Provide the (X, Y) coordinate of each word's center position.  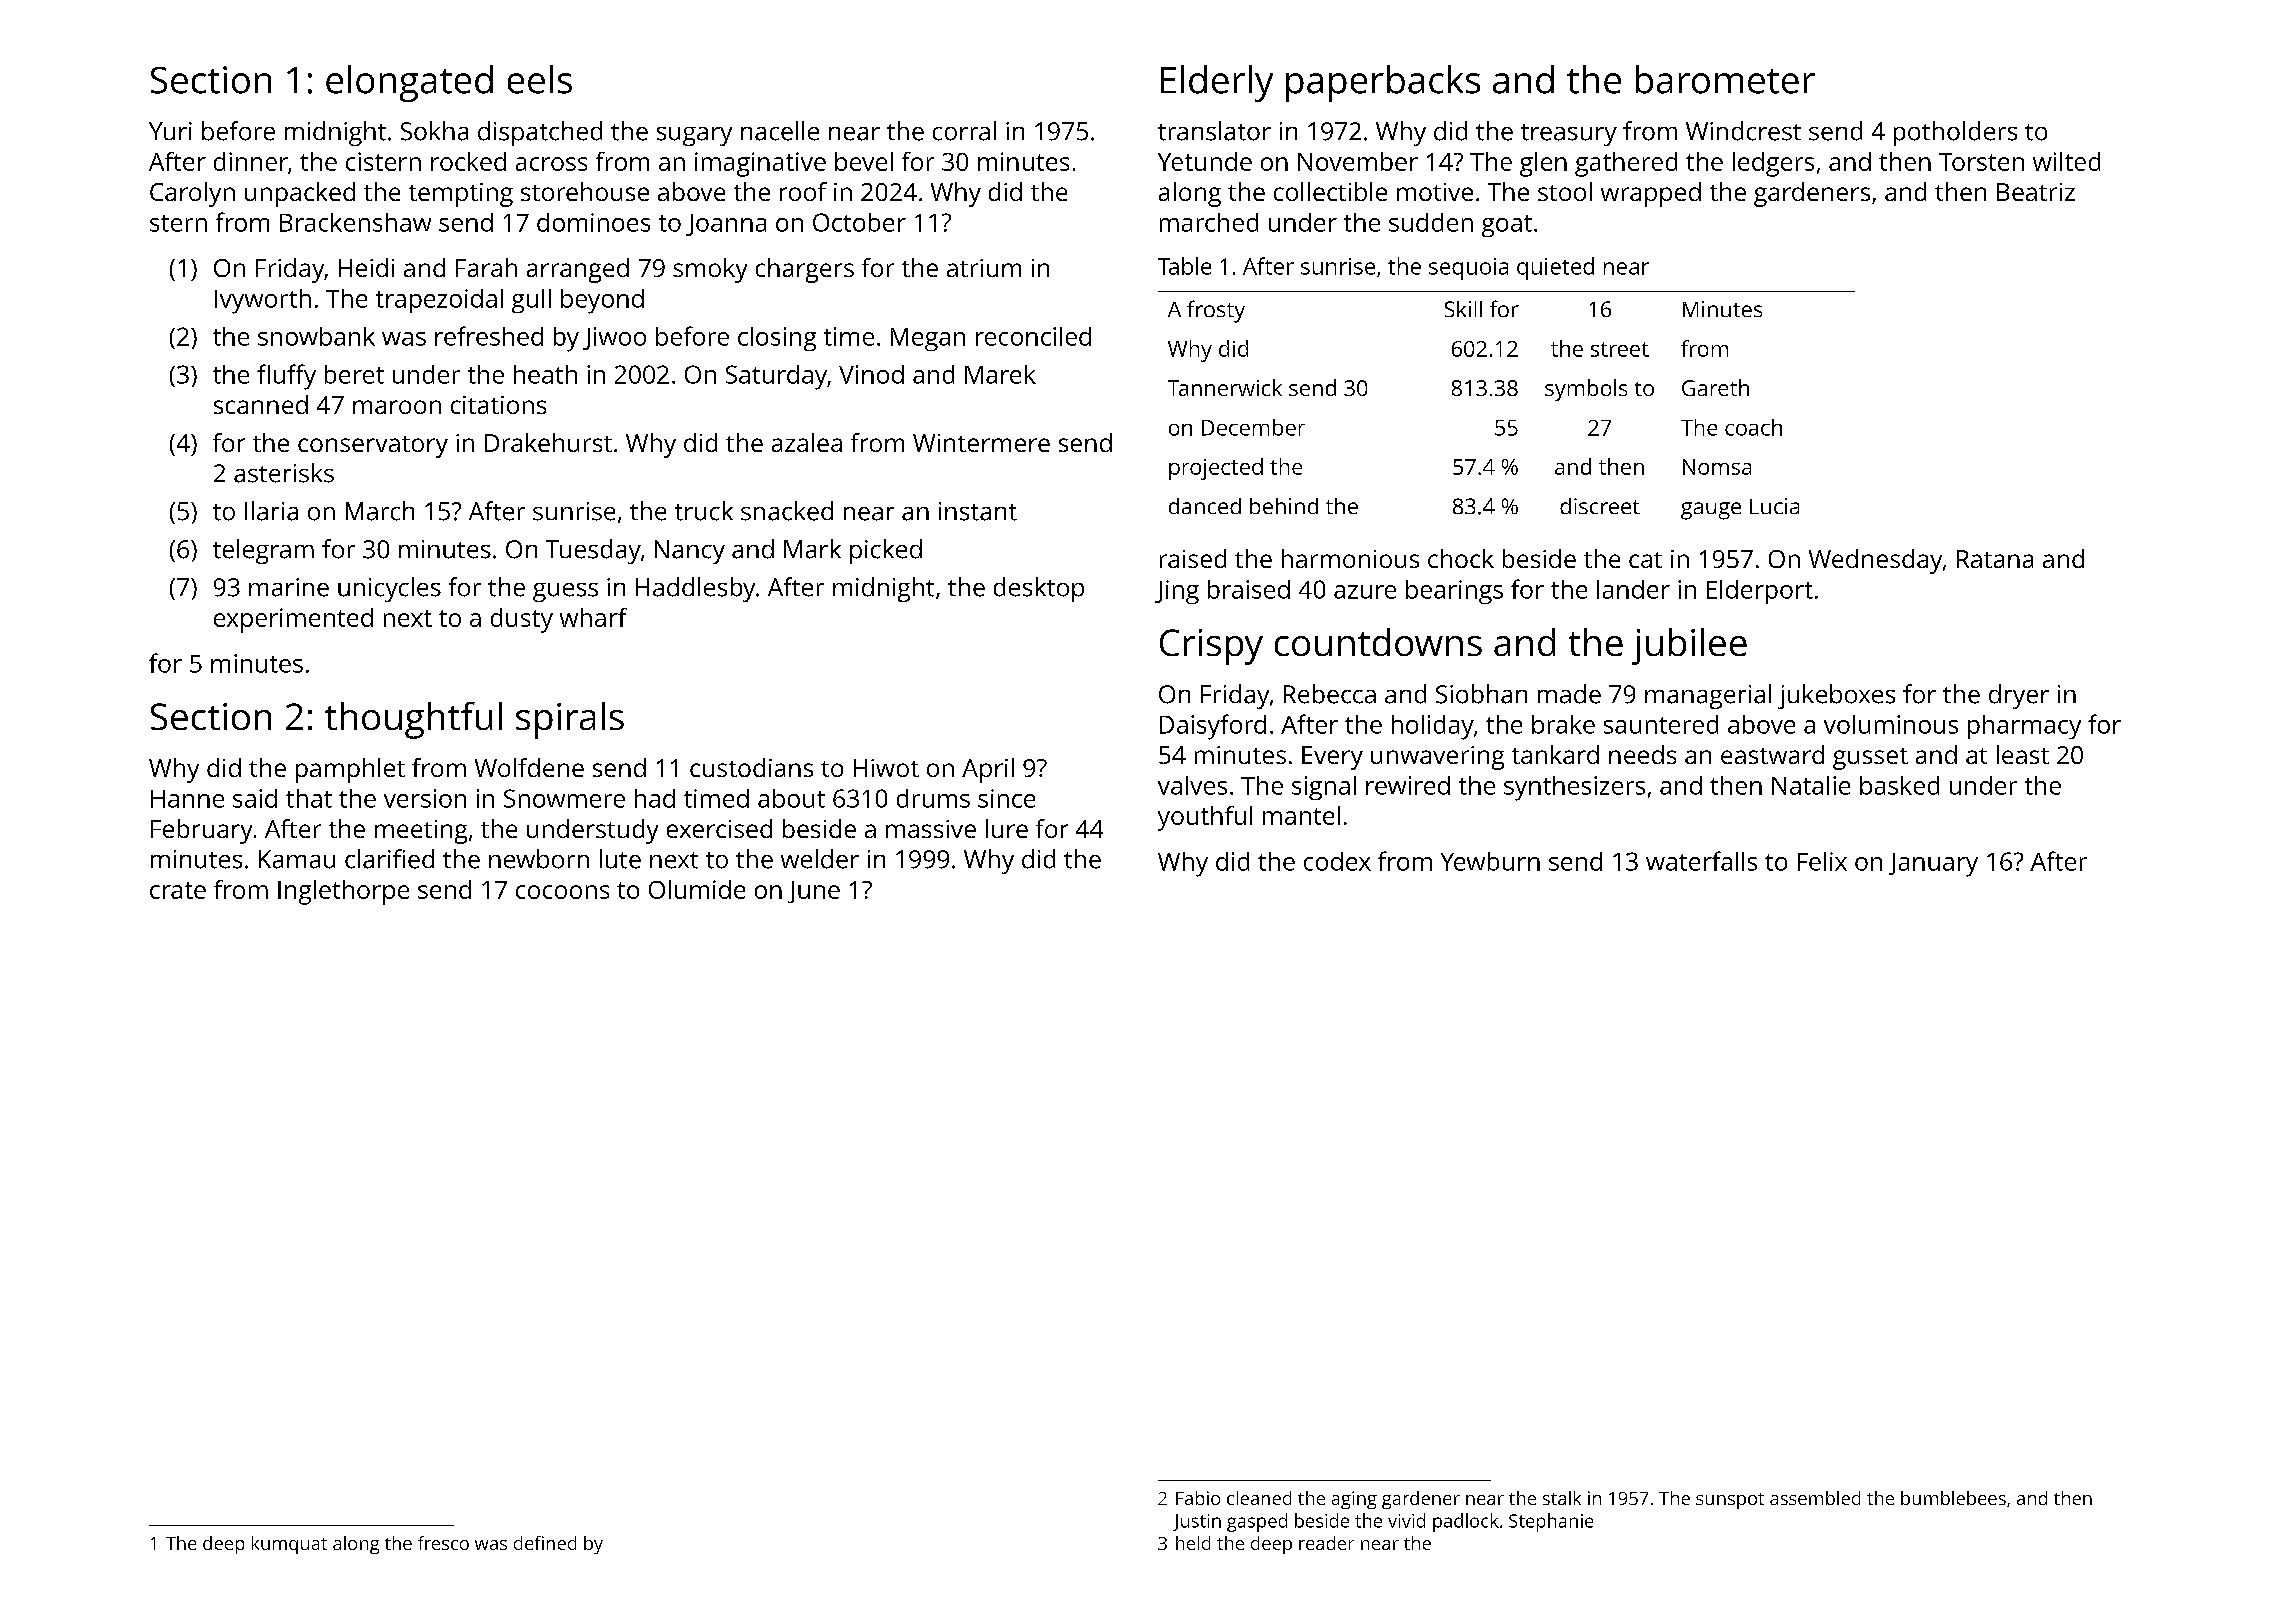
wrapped (1651, 194)
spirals (570, 720)
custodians (751, 767)
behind (1284, 506)
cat (1645, 560)
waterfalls (1701, 861)
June (814, 892)
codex (1337, 861)
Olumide (697, 889)
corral (964, 131)
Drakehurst (548, 442)
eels (540, 79)
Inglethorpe (343, 892)
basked (1899, 785)
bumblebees (1953, 1498)
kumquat (289, 1545)
